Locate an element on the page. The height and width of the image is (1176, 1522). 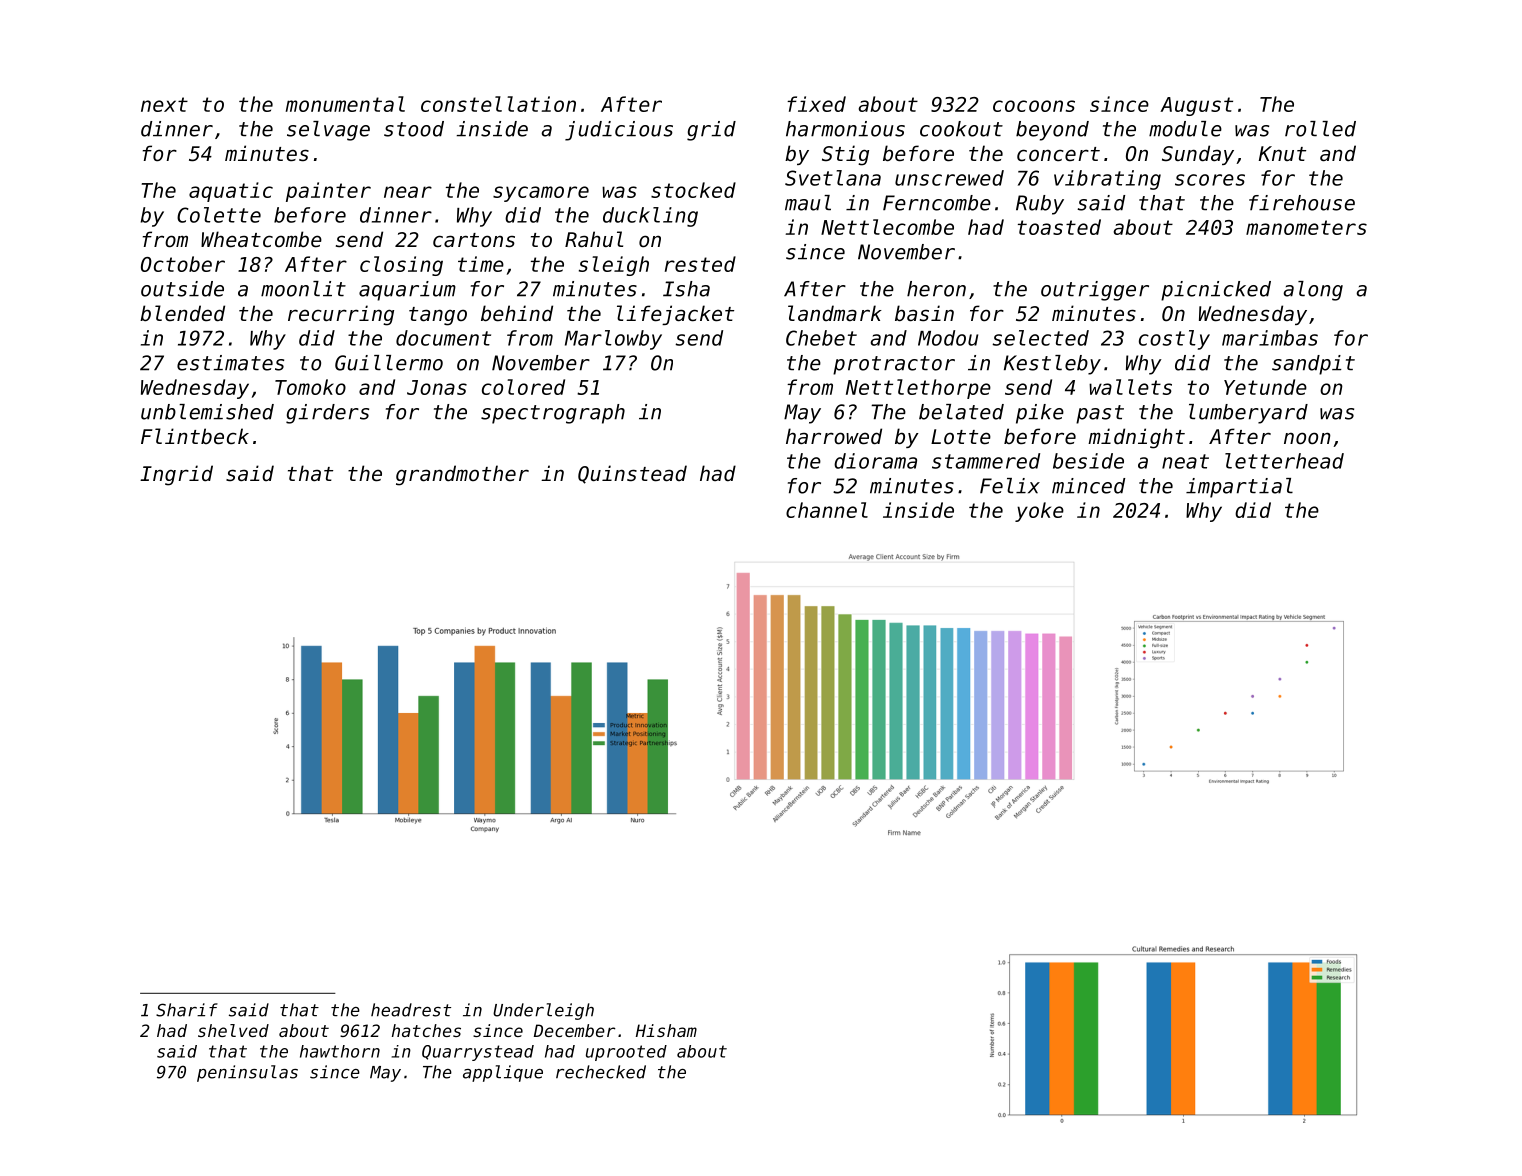
impartial is located at coordinates (1239, 488).
